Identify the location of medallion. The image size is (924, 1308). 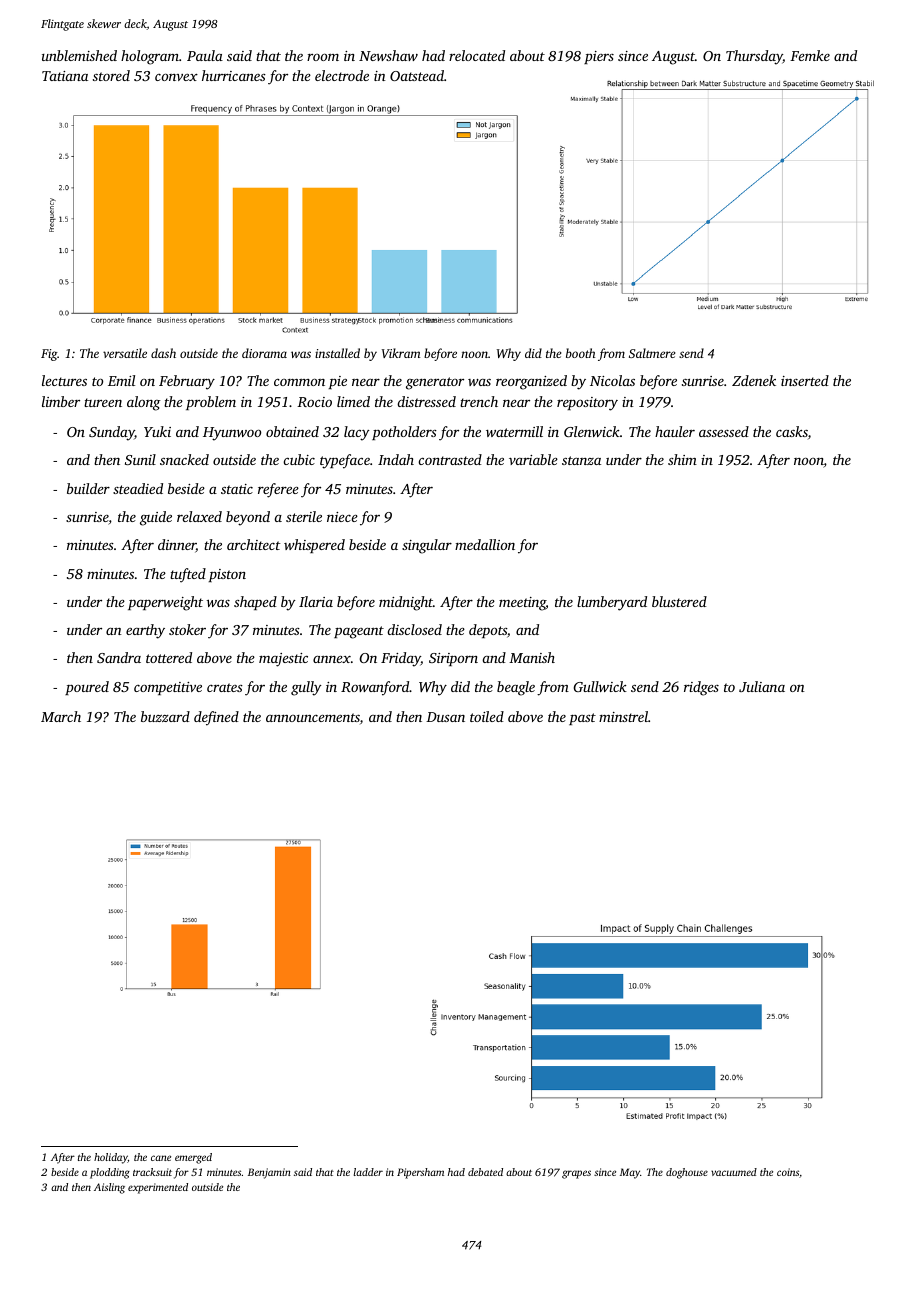
(485, 544).
